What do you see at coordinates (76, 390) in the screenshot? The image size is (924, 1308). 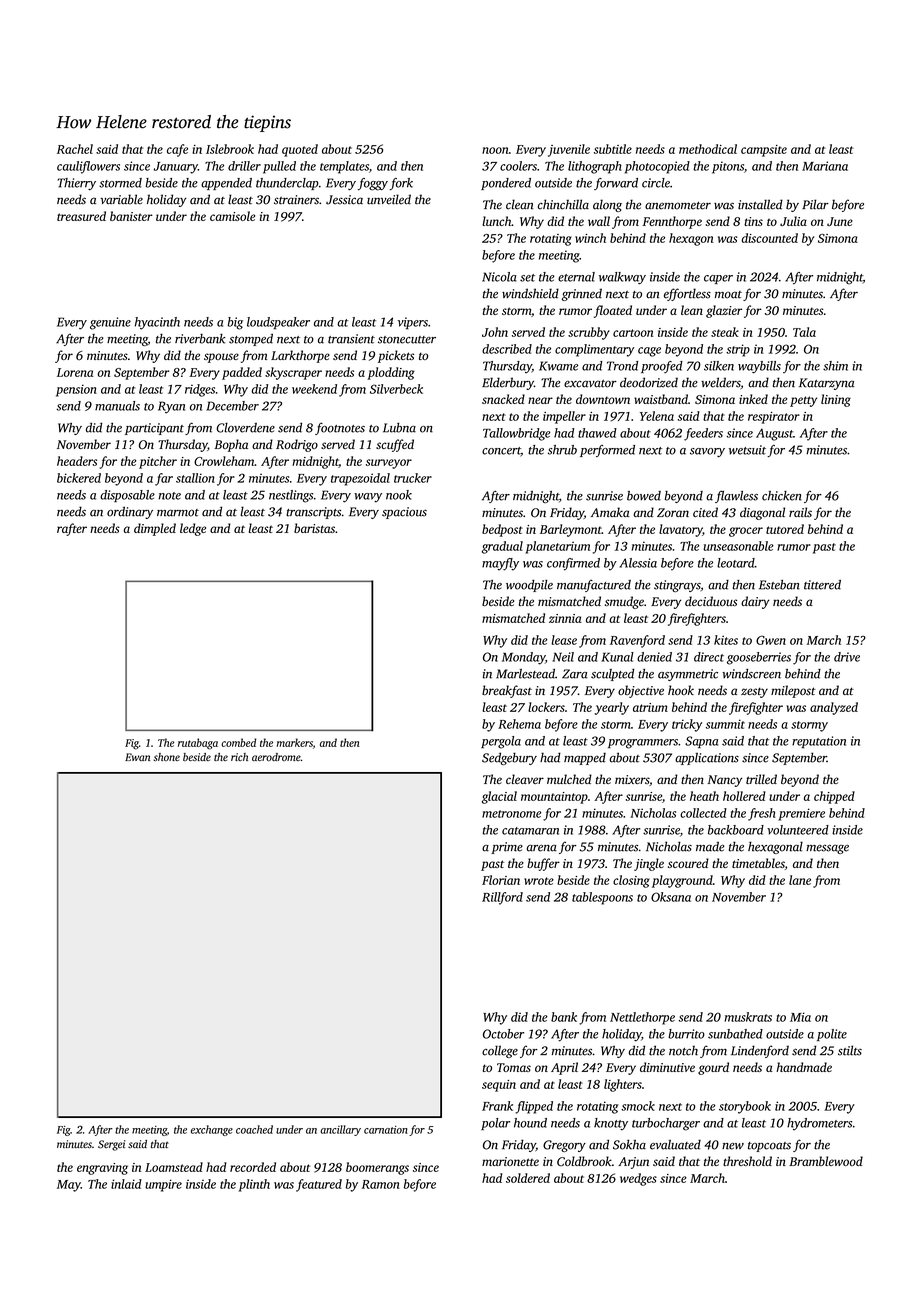 I see `pension` at bounding box center [76, 390].
